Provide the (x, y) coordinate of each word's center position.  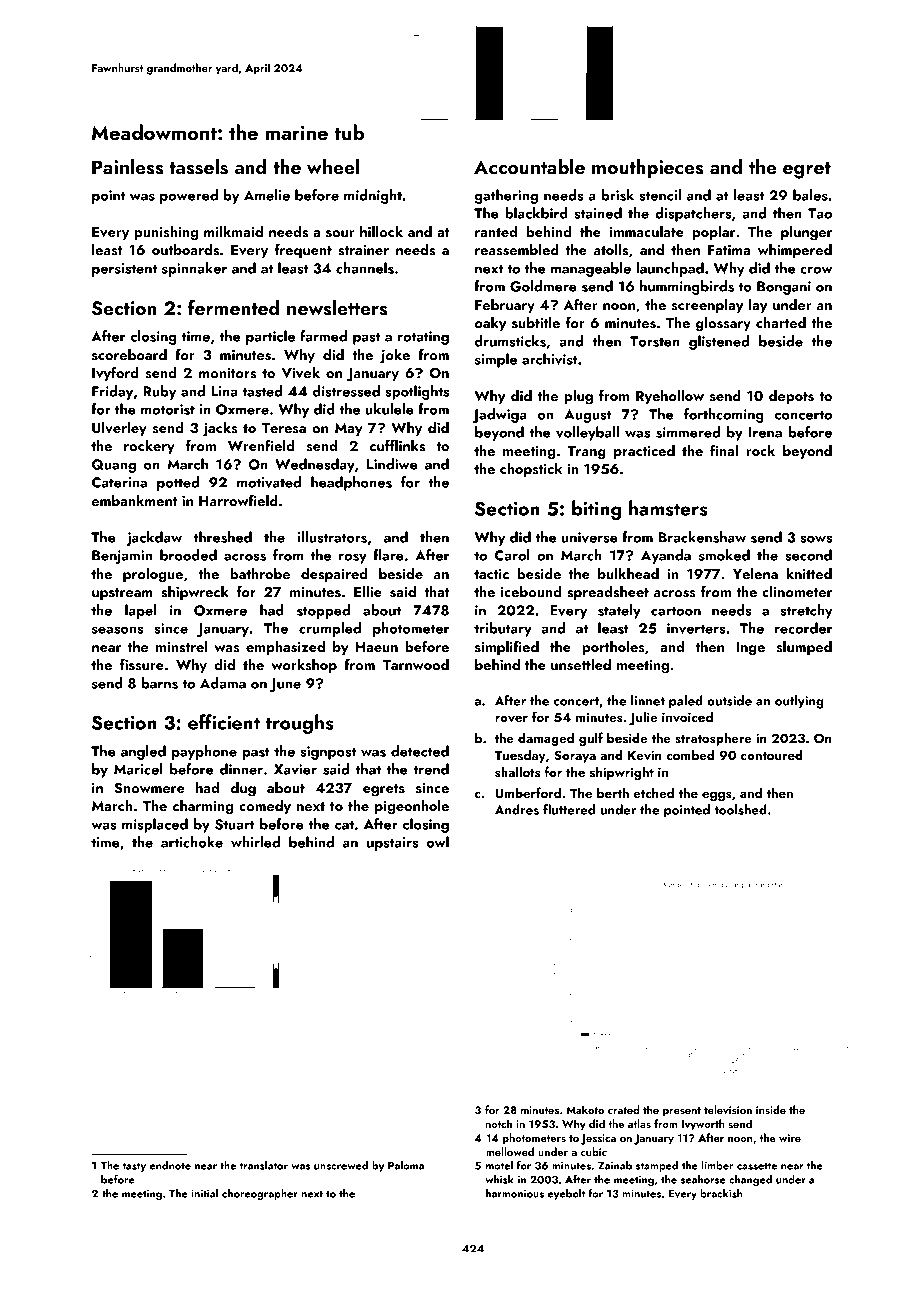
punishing (166, 233)
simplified (507, 647)
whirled (255, 842)
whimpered (795, 251)
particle (270, 337)
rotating (423, 338)
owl (437, 842)
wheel (333, 166)
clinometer (797, 591)
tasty (134, 1167)
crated (623, 1109)
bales (810, 195)
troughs (299, 724)
